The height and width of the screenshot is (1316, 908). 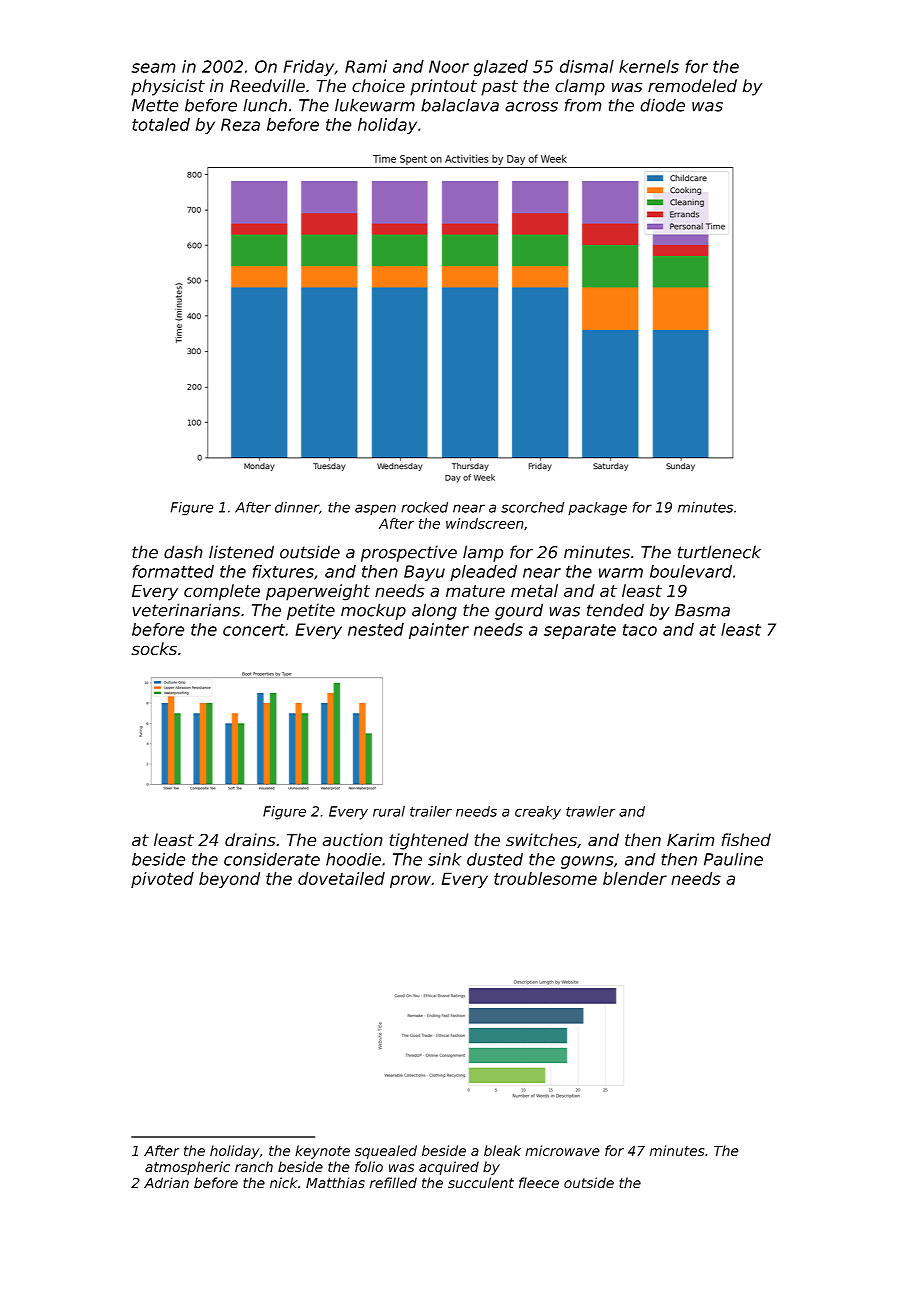 What do you see at coordinates (590, 811) in the screenshot?
I see `trawler` at bounding box center [590, 811].
